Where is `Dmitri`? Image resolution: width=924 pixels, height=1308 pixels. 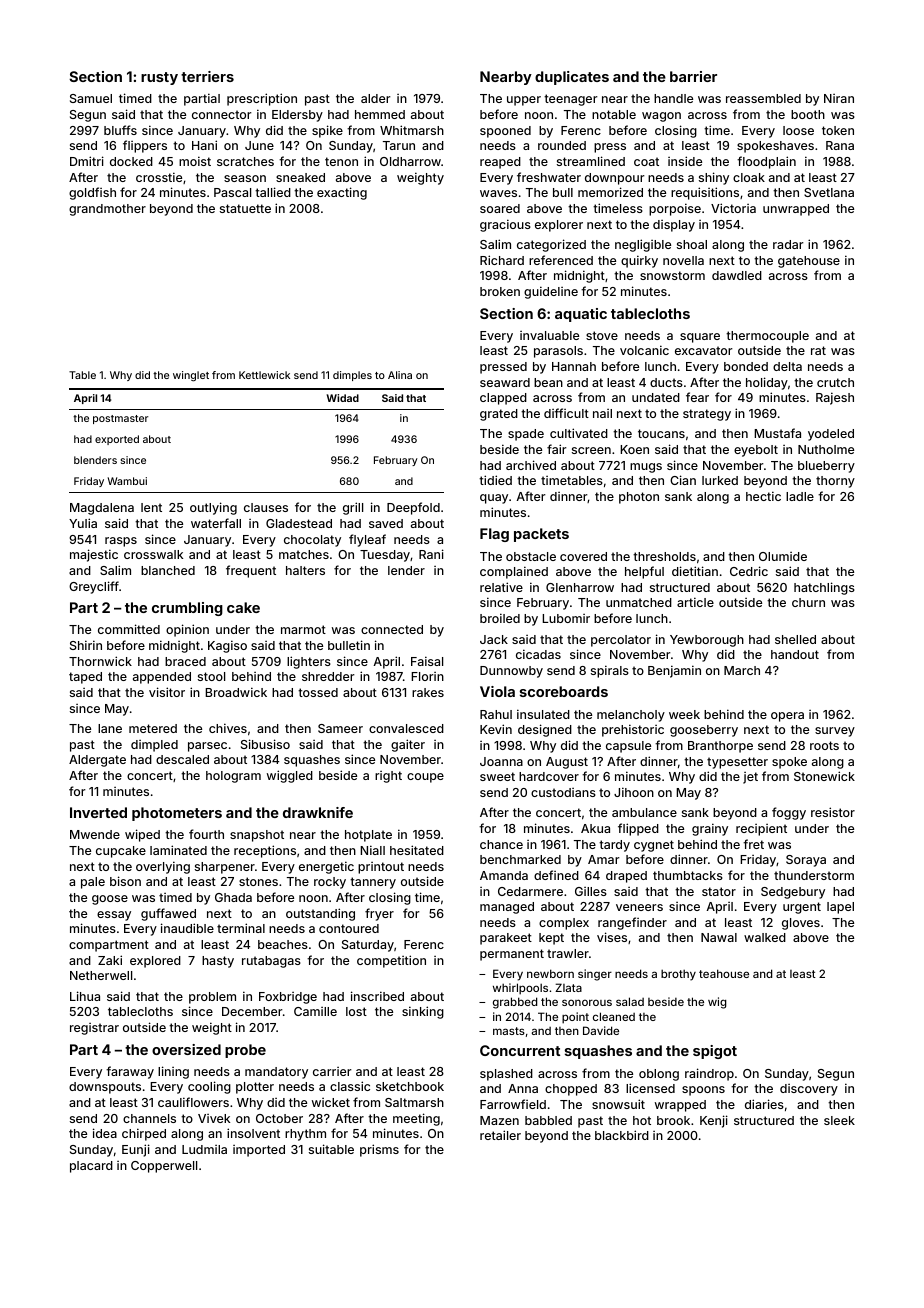
Dmitri is located at coordinates (87, 161).
